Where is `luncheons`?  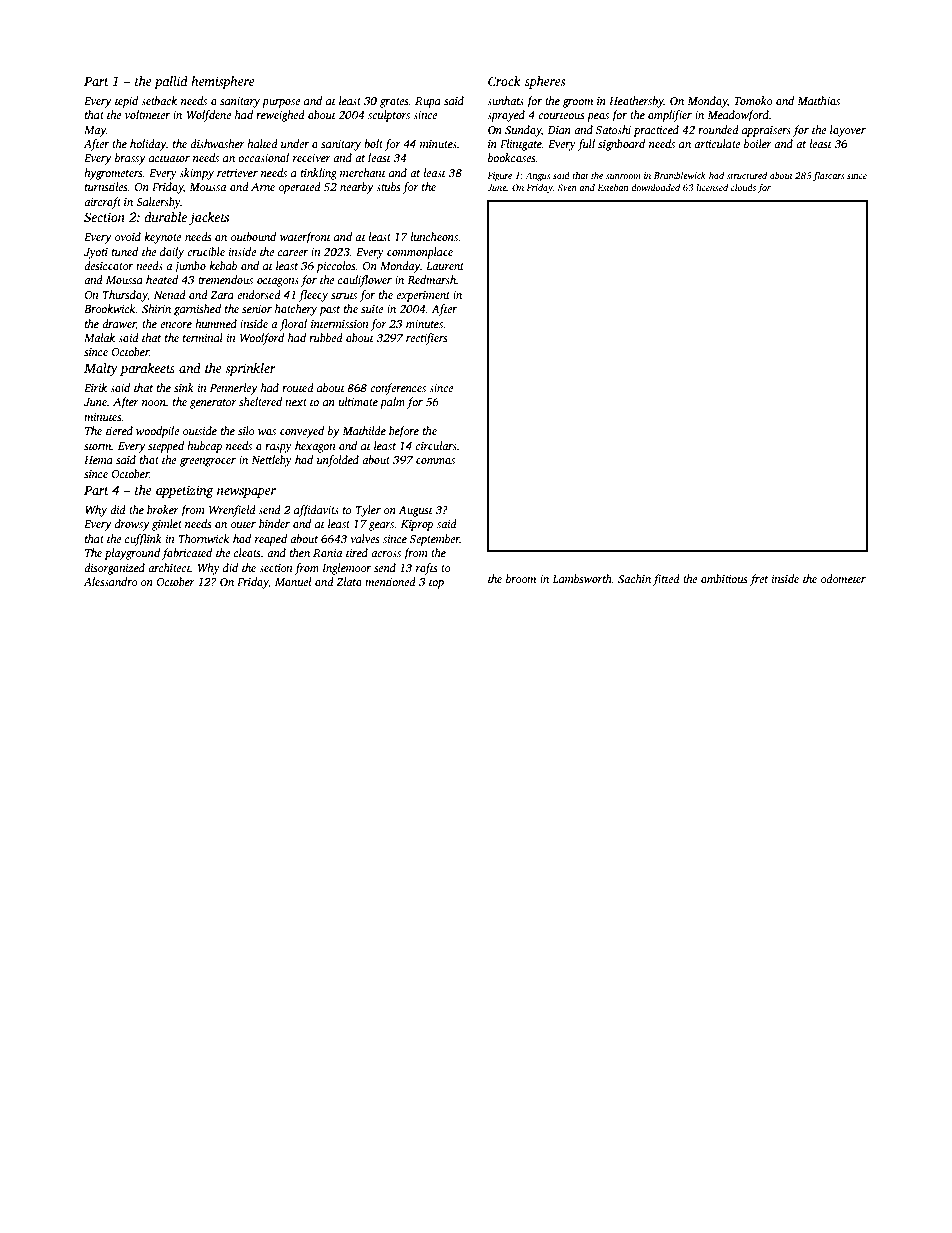
luncheons is located at coordinates (434, 236).
